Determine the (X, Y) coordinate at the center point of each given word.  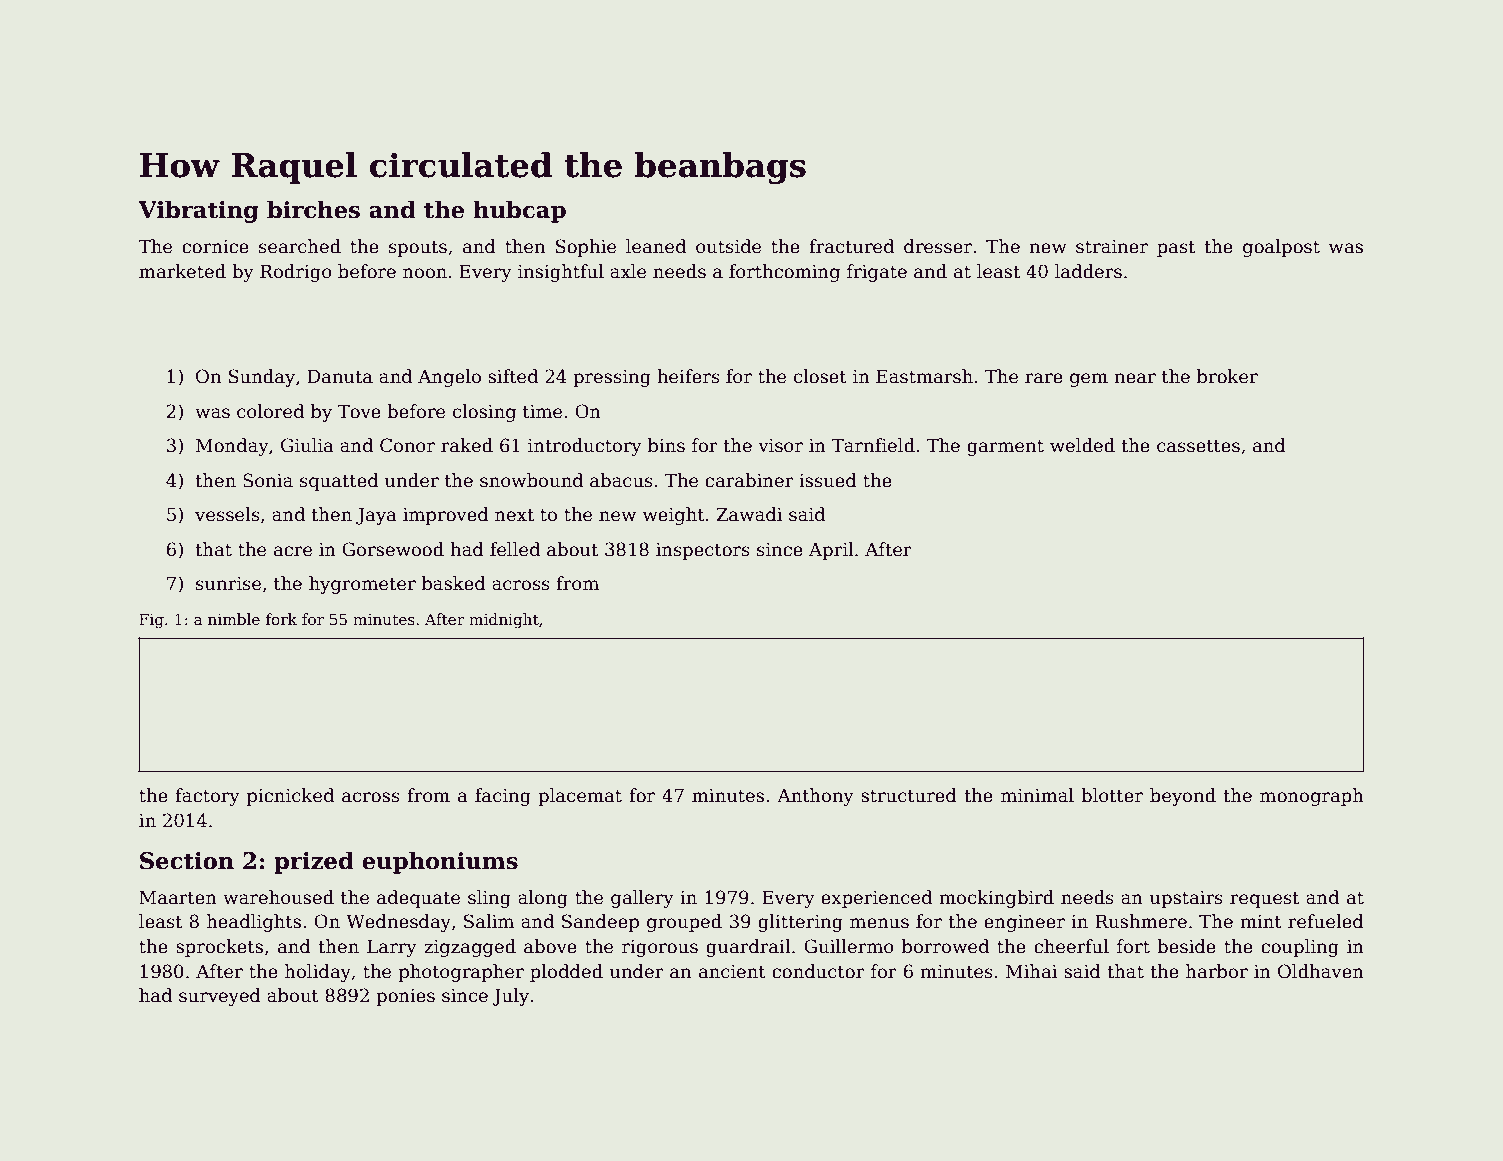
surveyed (220, 997)
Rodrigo (296, 273)
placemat (580, 797)
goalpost (1281, 248)
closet (820, 376)
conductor (818, 971)
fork (281, 619)
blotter (1112, 795)
